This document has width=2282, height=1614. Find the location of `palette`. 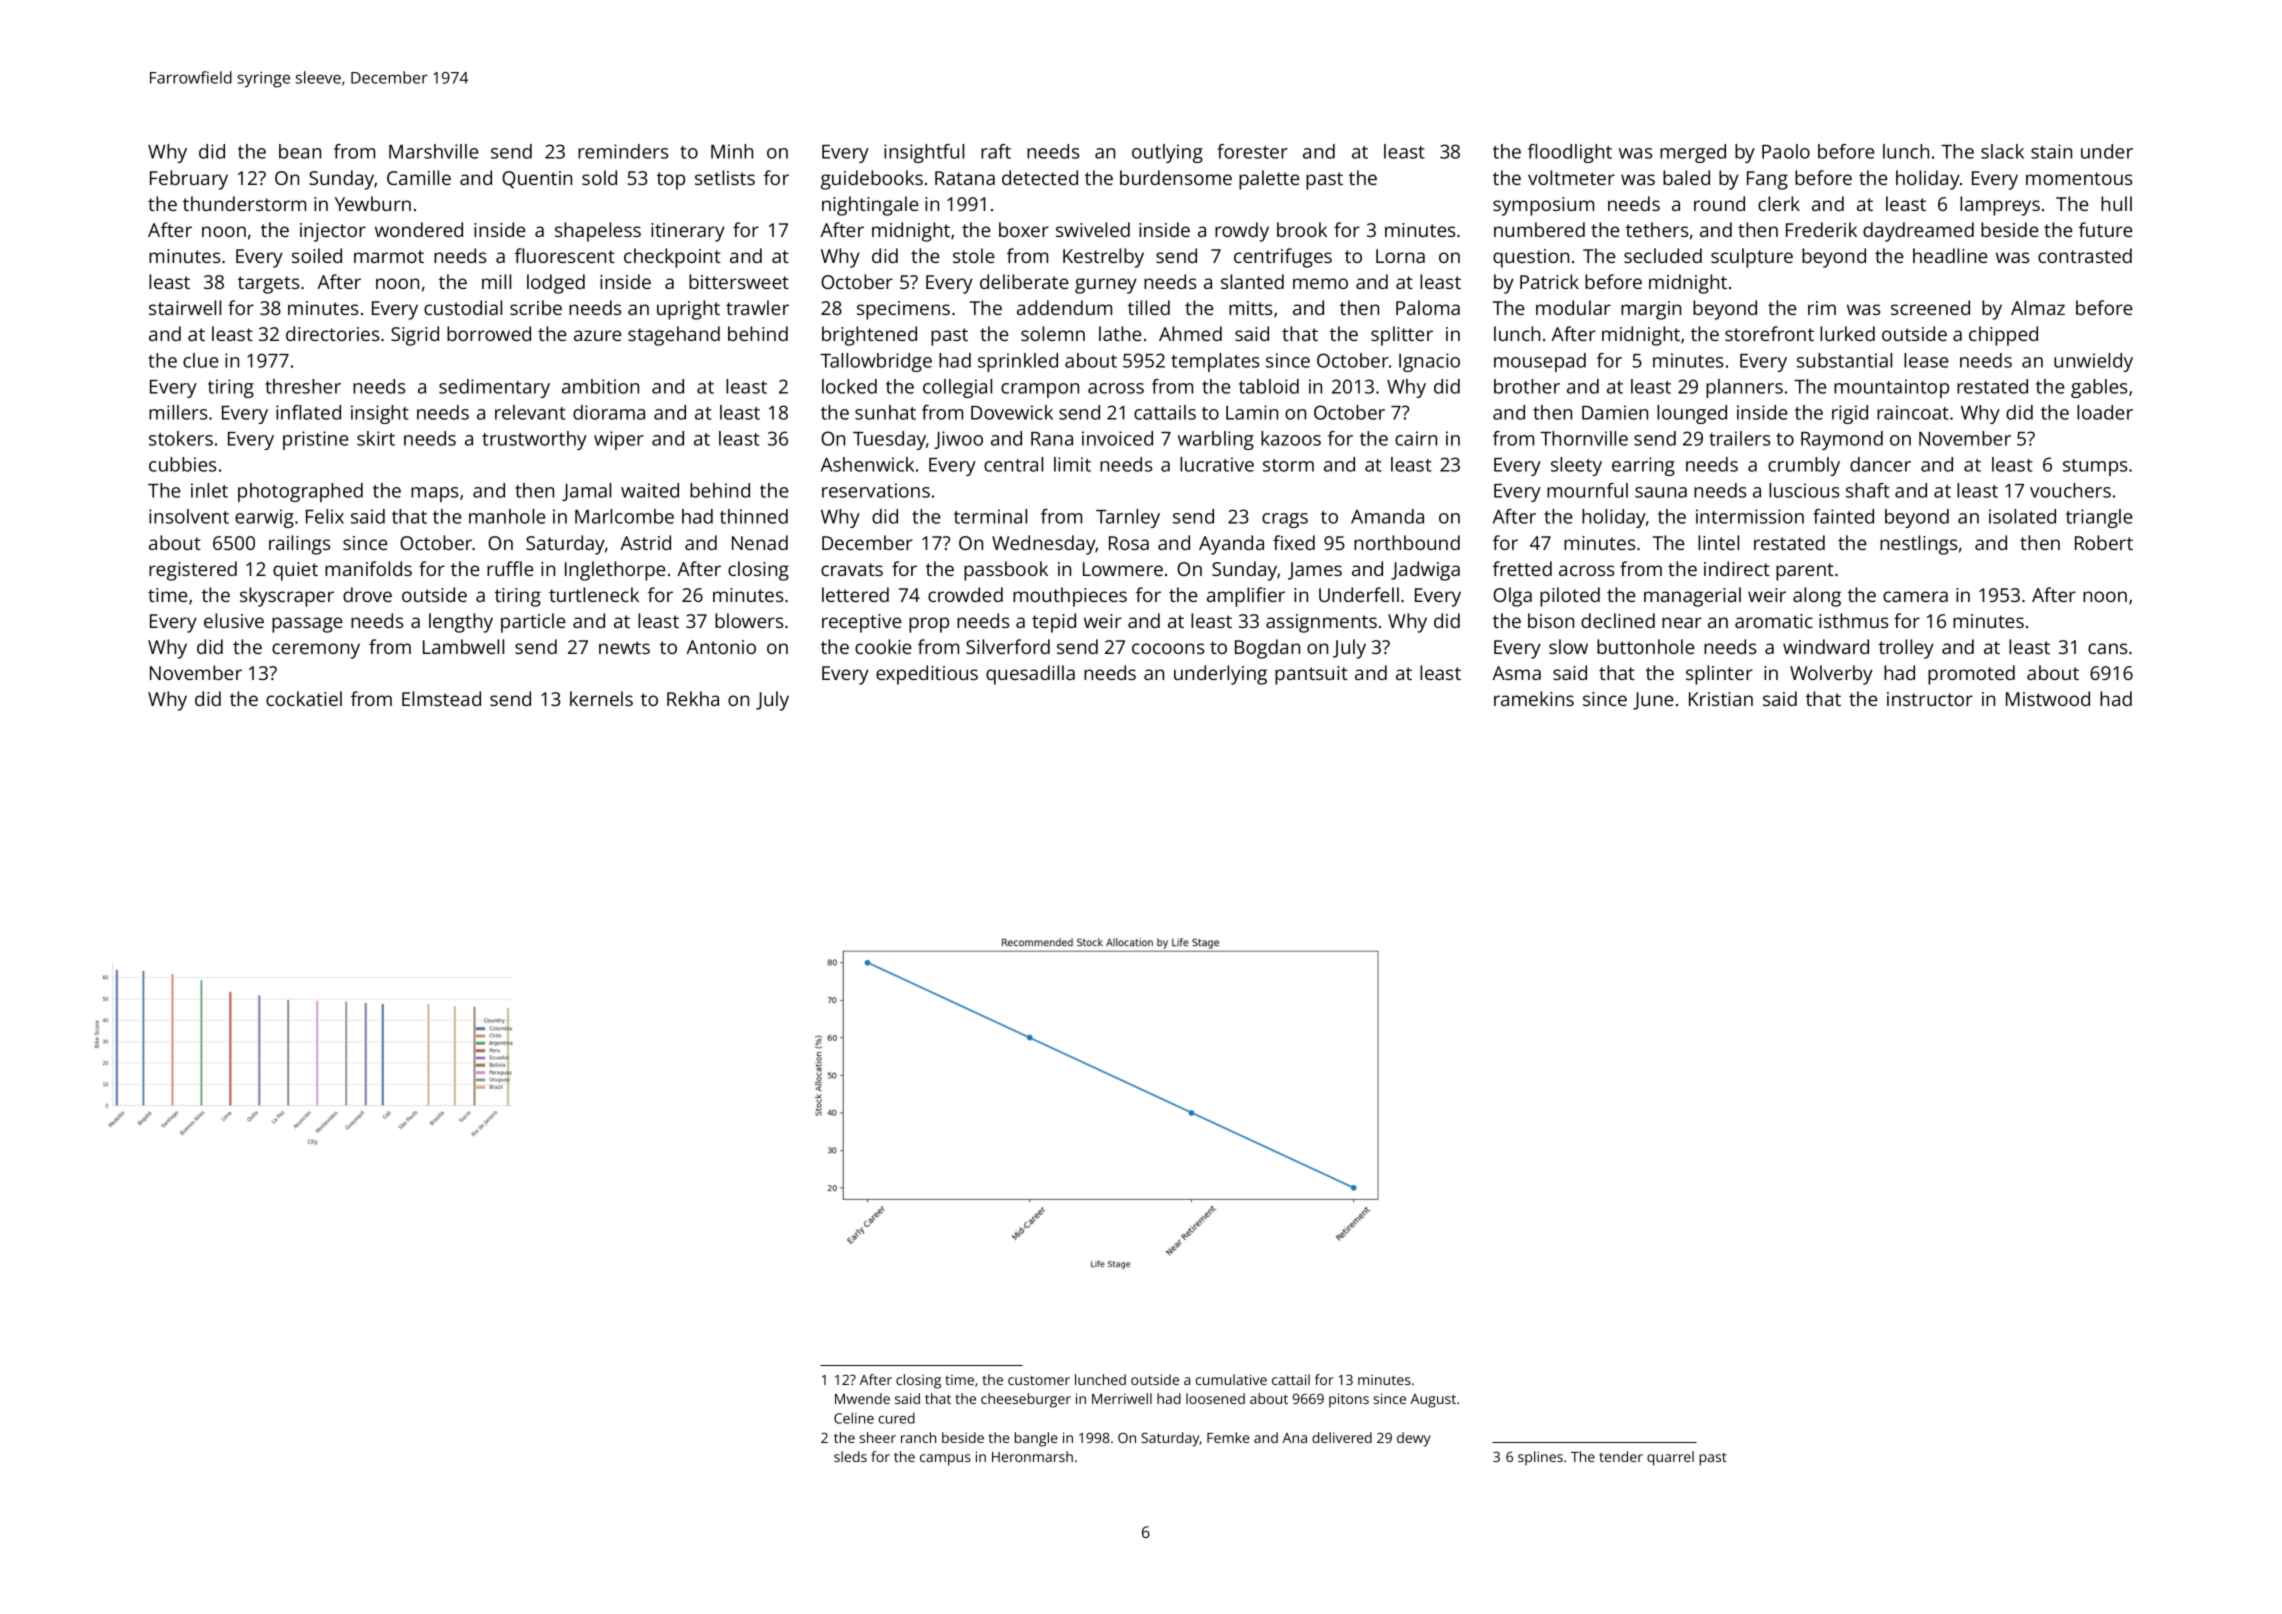

palette is located at coordinates (1269, 180).
